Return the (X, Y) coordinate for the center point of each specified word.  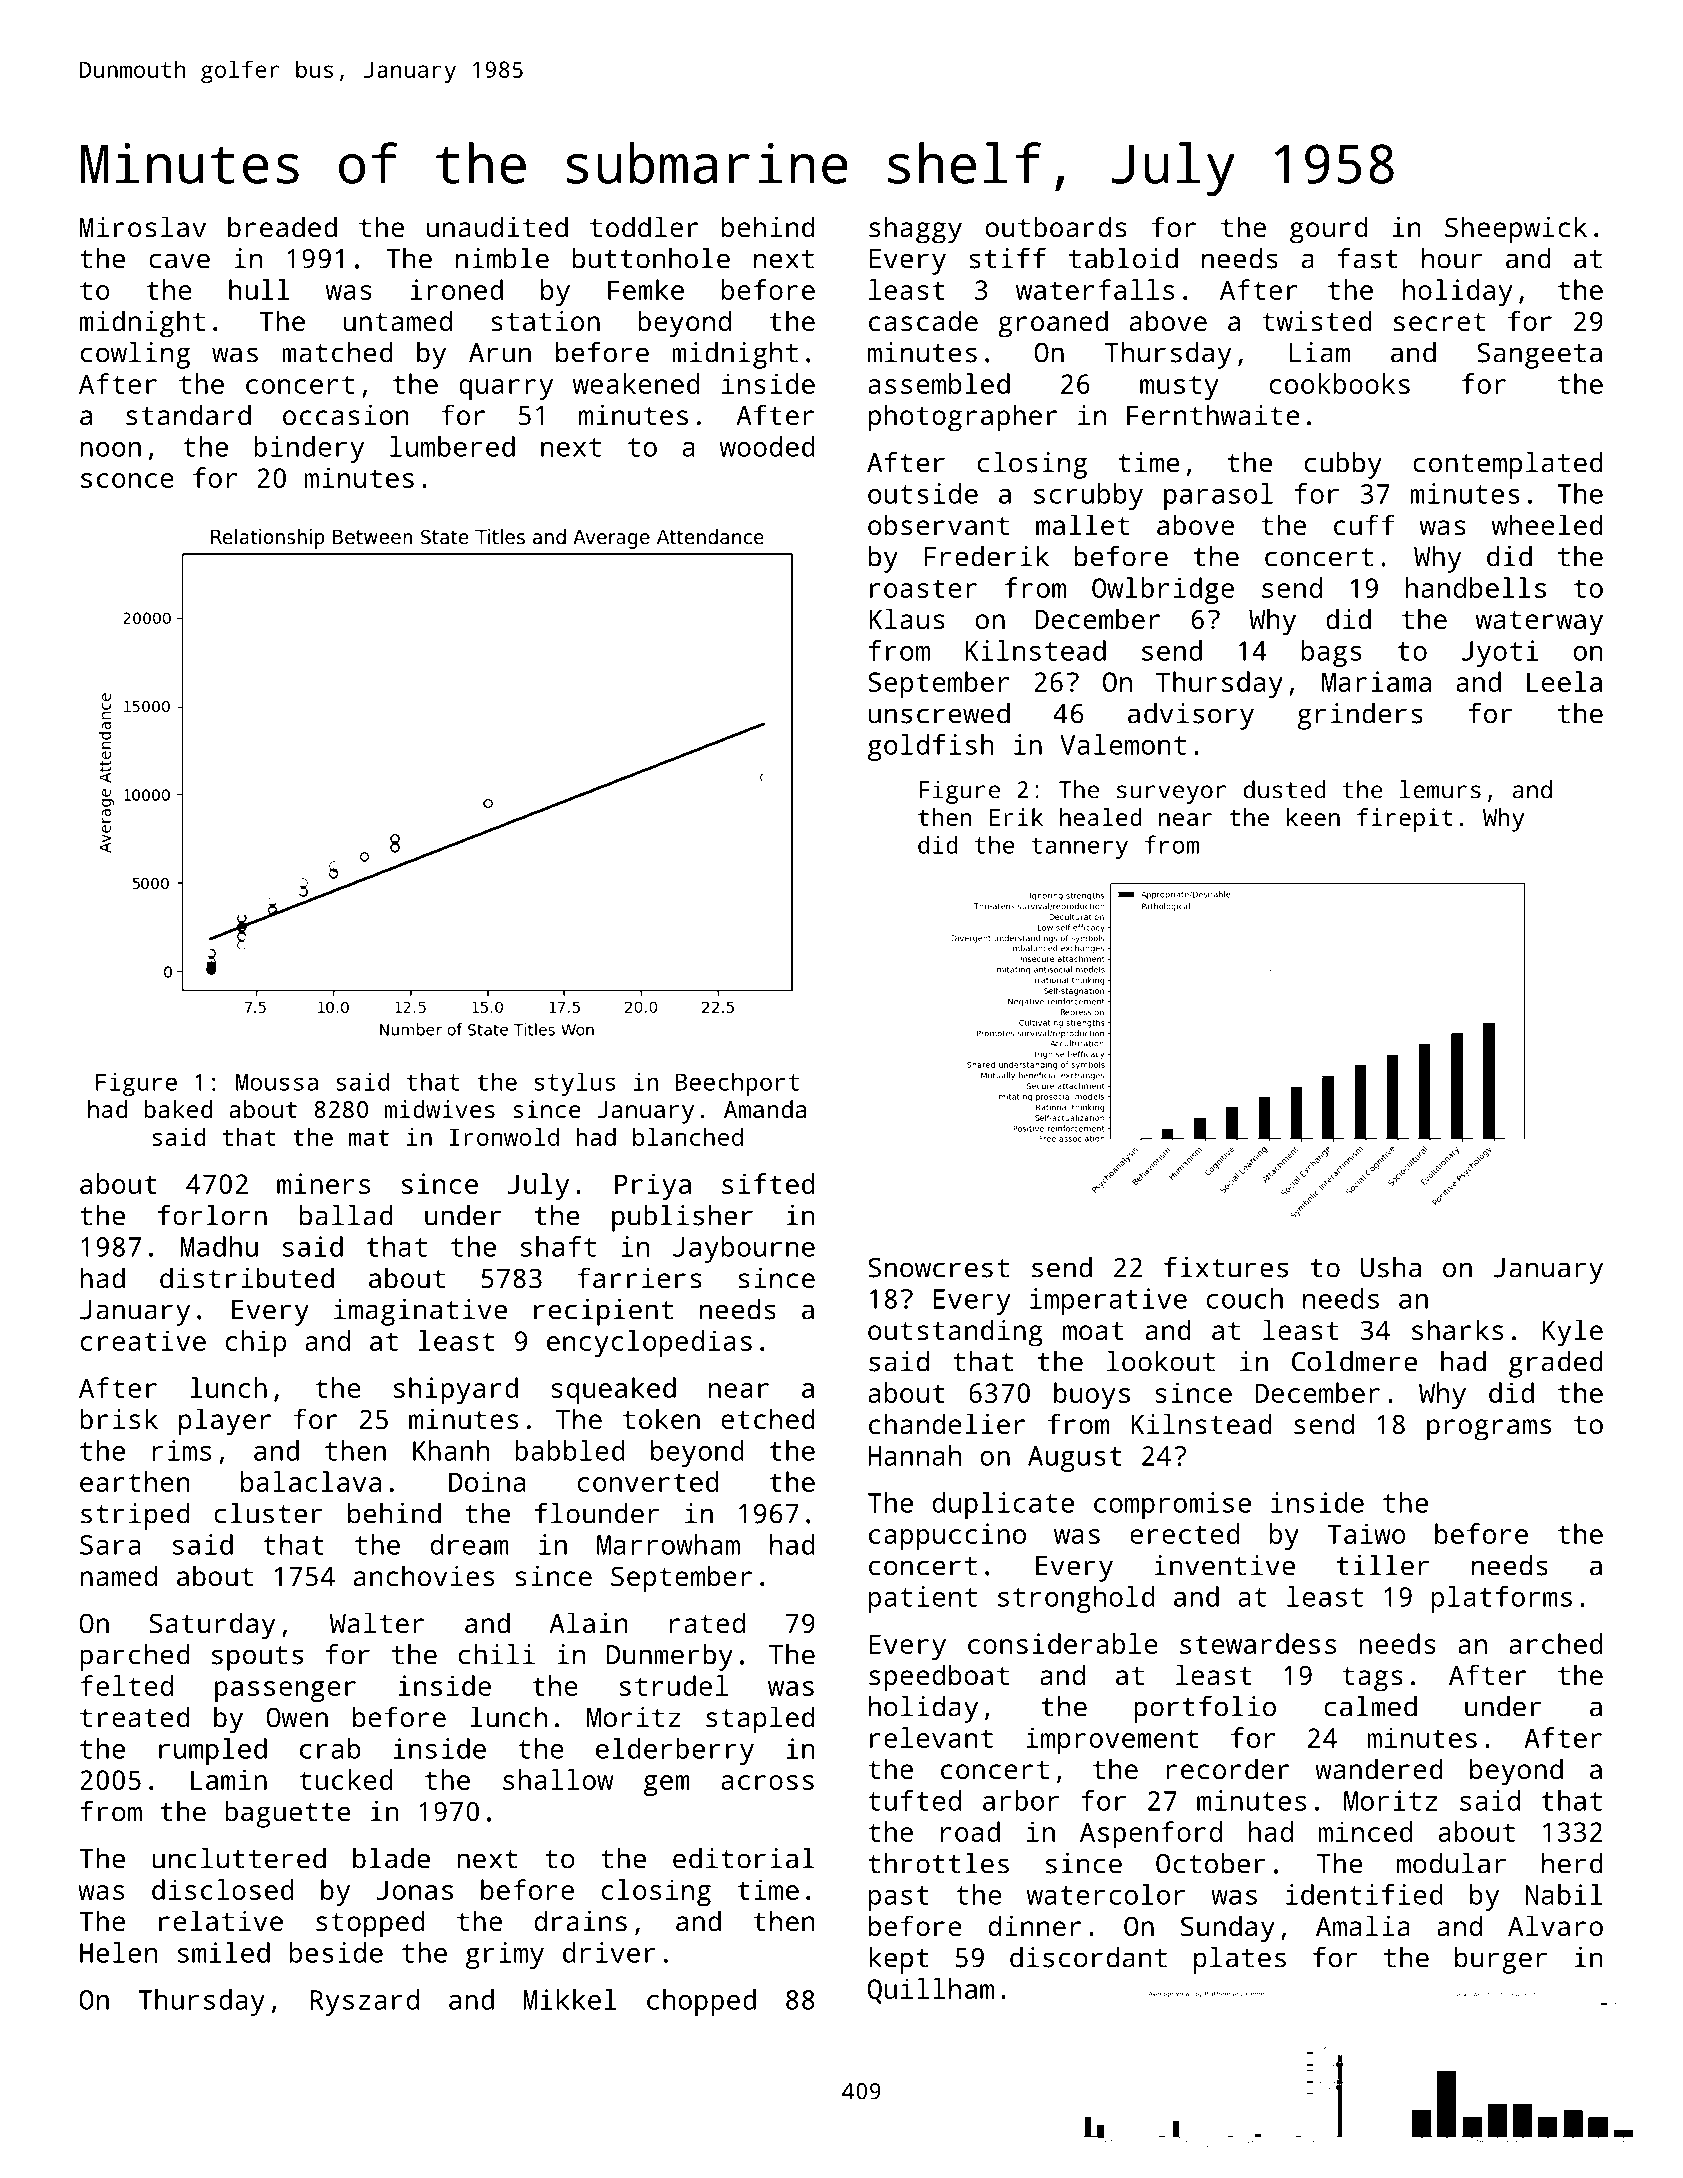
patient (923, 1599)
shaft (558, 1246)
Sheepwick (1516, 230)
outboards (1056, 227)
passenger (285, 1691)
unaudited (497, 226)
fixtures (1226, 1267)
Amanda (765, 1109)
